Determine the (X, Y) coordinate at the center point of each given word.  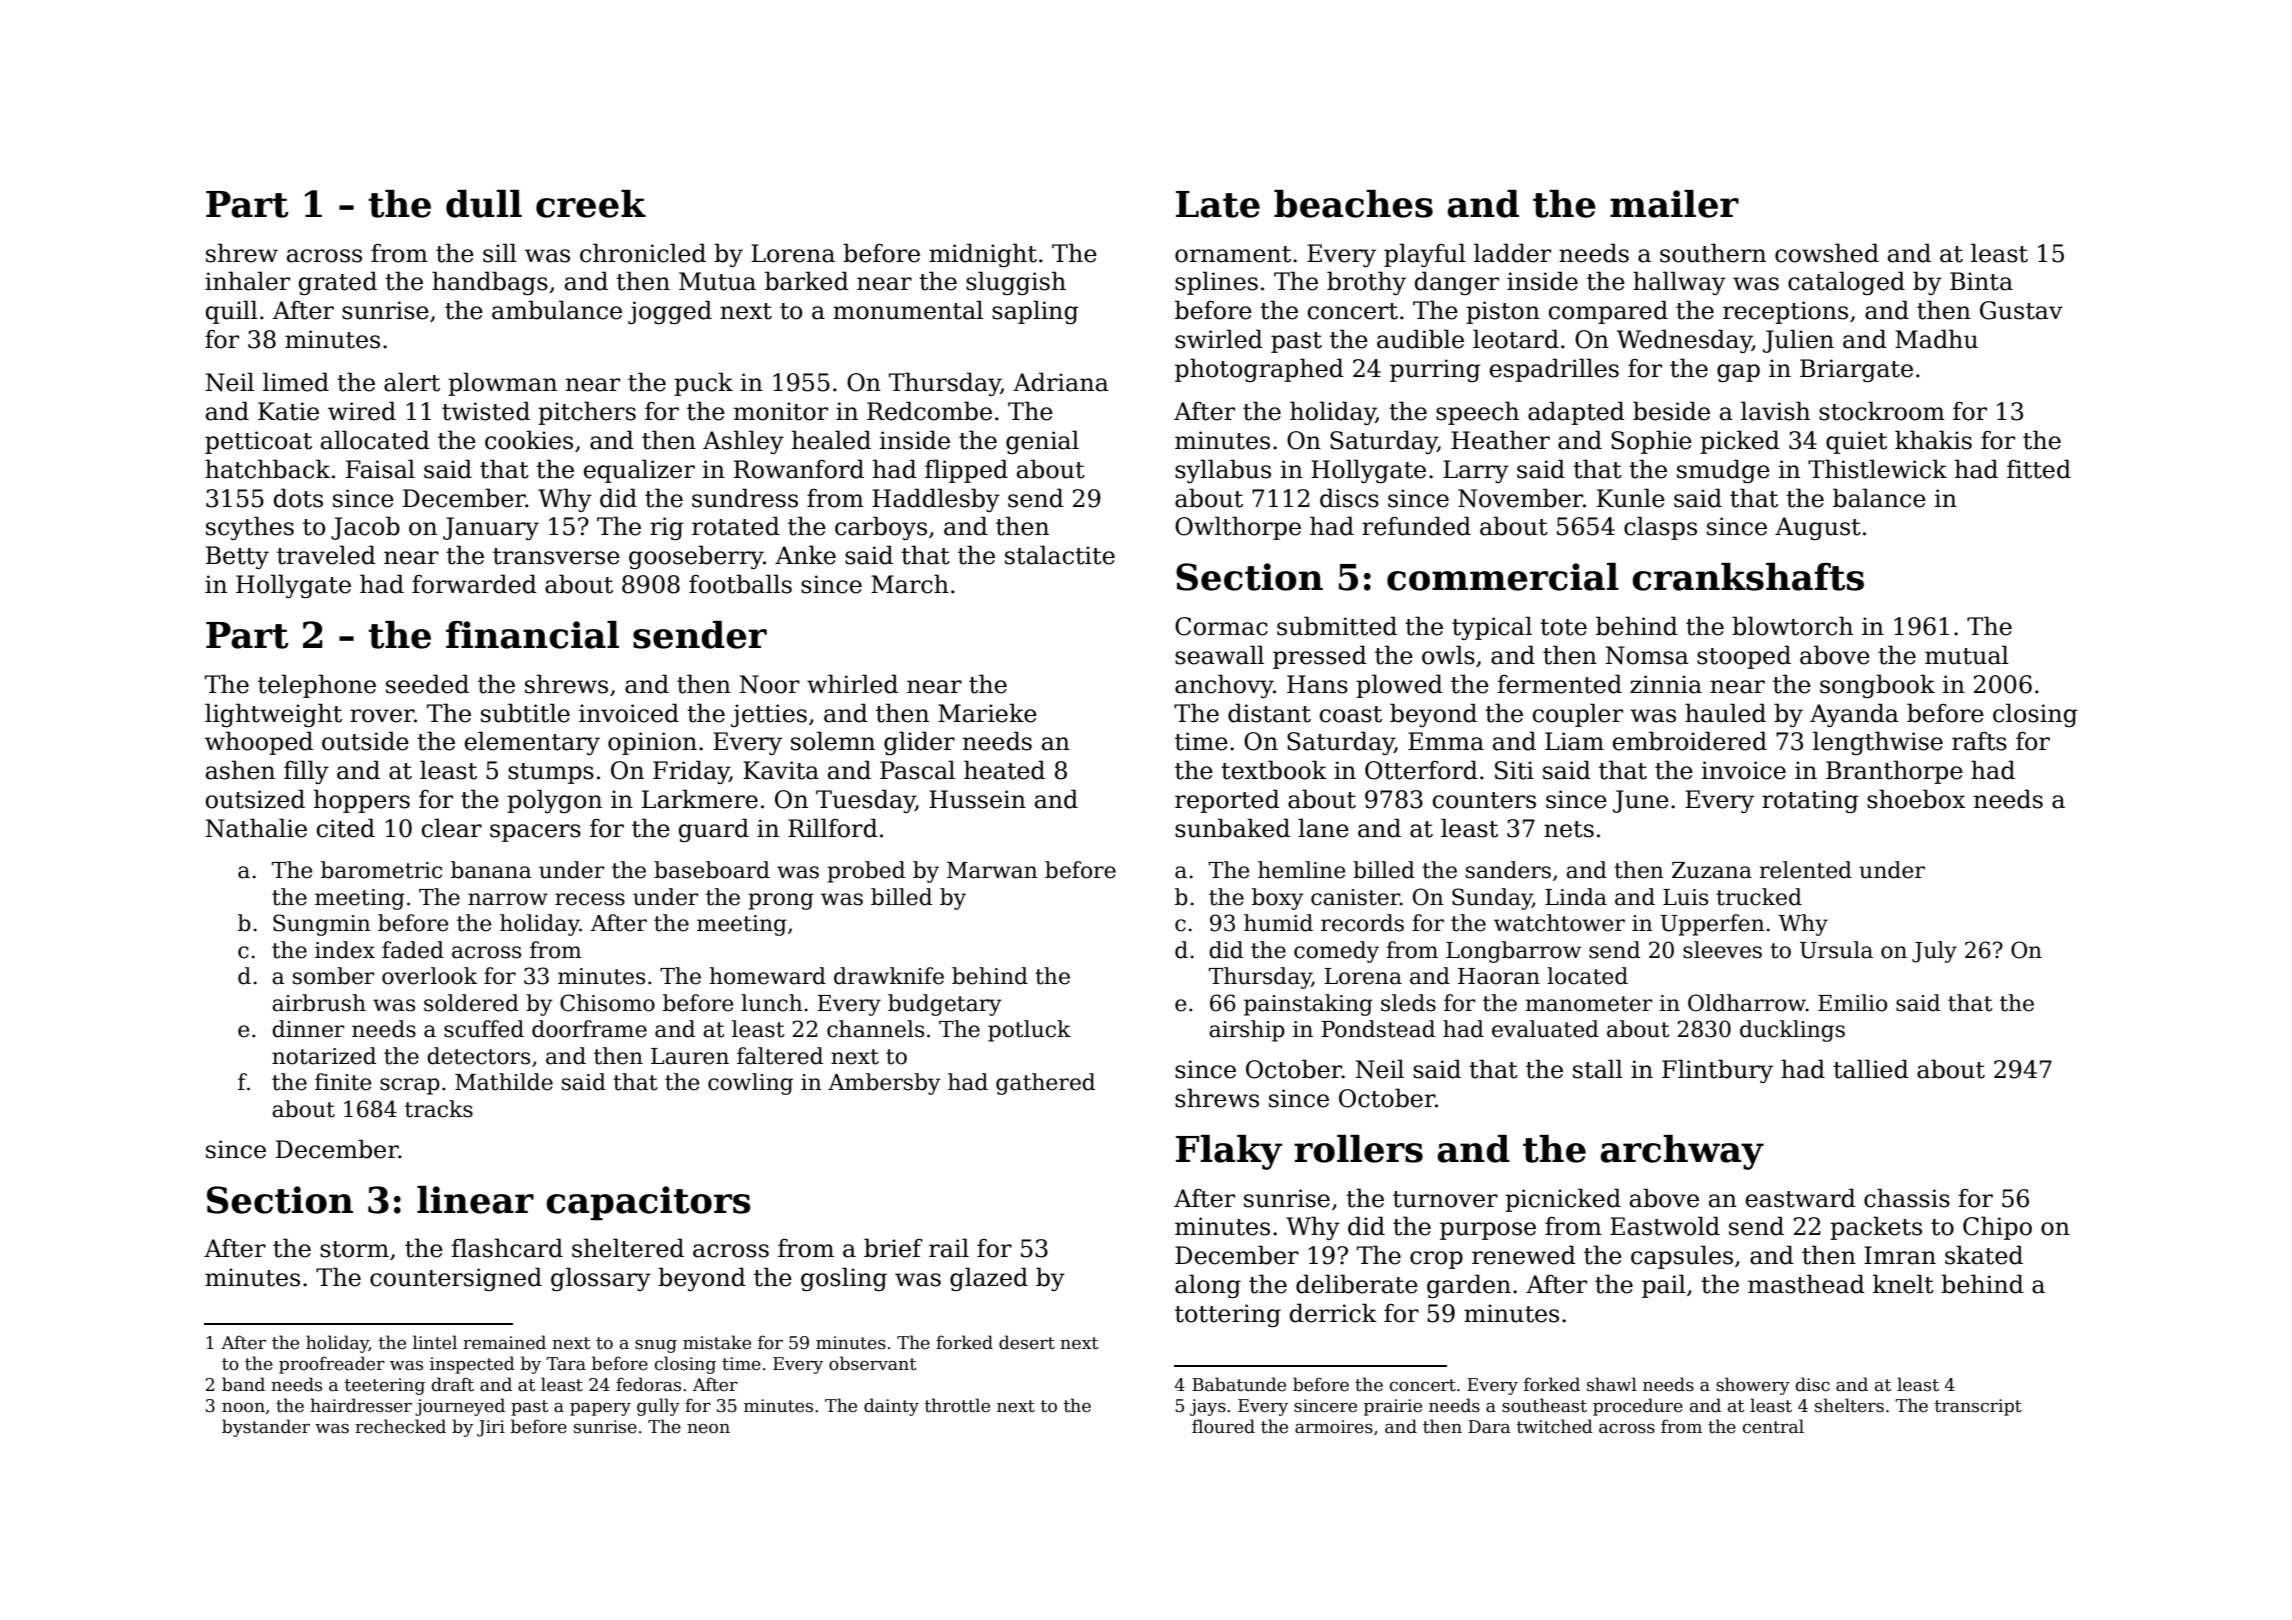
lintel (435, 1342)
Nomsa (1647, 655)
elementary (532, 743)
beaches (1353, 204)
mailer (1674, 204)
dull (484, 204)
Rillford (833, 828)
